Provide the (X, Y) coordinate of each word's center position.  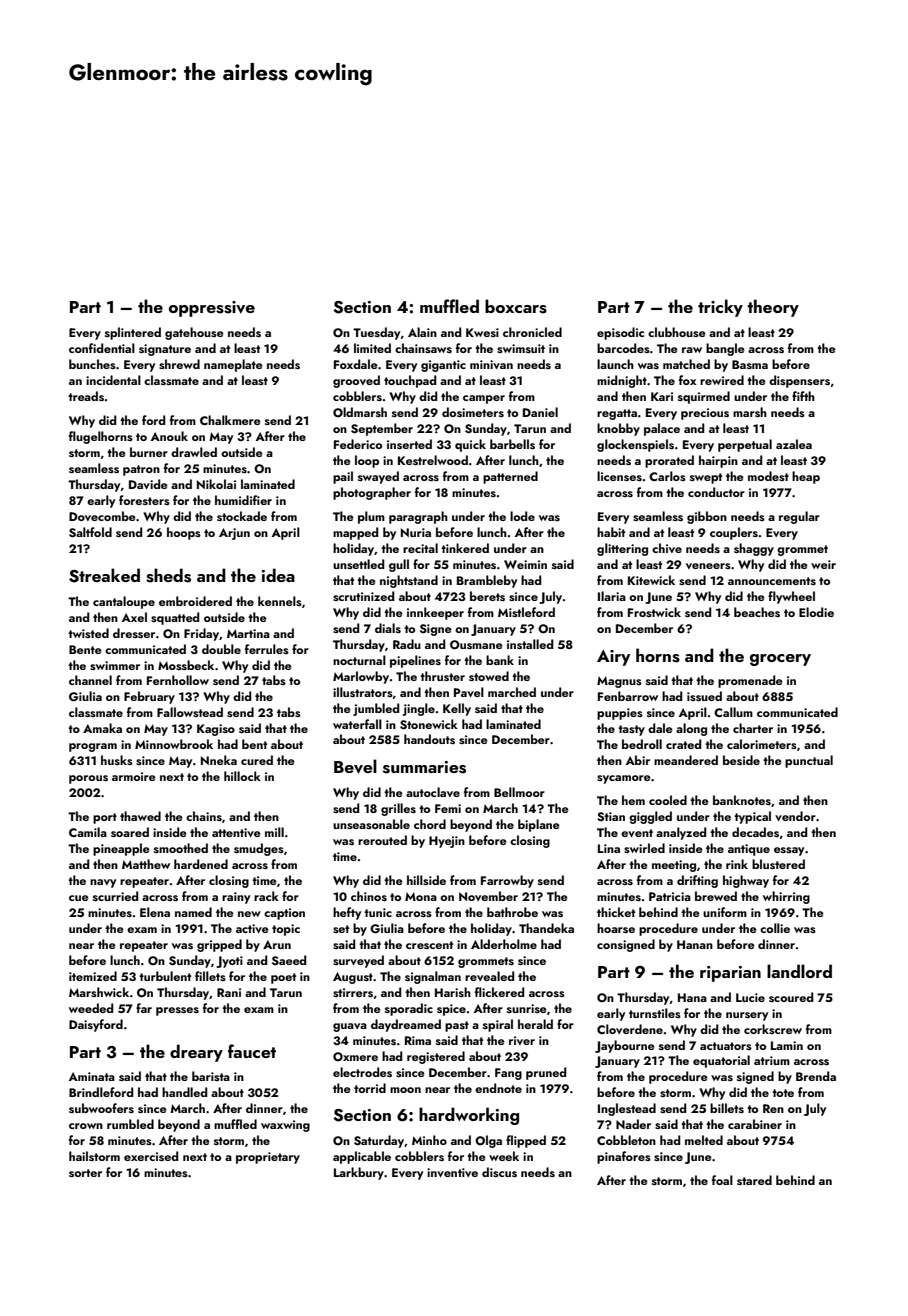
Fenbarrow (628, 696)
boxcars (516, 306)
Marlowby (361, 677)
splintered (133, 333)
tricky (720, 308)
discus (499, 1172)
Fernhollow (178, 680)
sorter (85, 1173)
